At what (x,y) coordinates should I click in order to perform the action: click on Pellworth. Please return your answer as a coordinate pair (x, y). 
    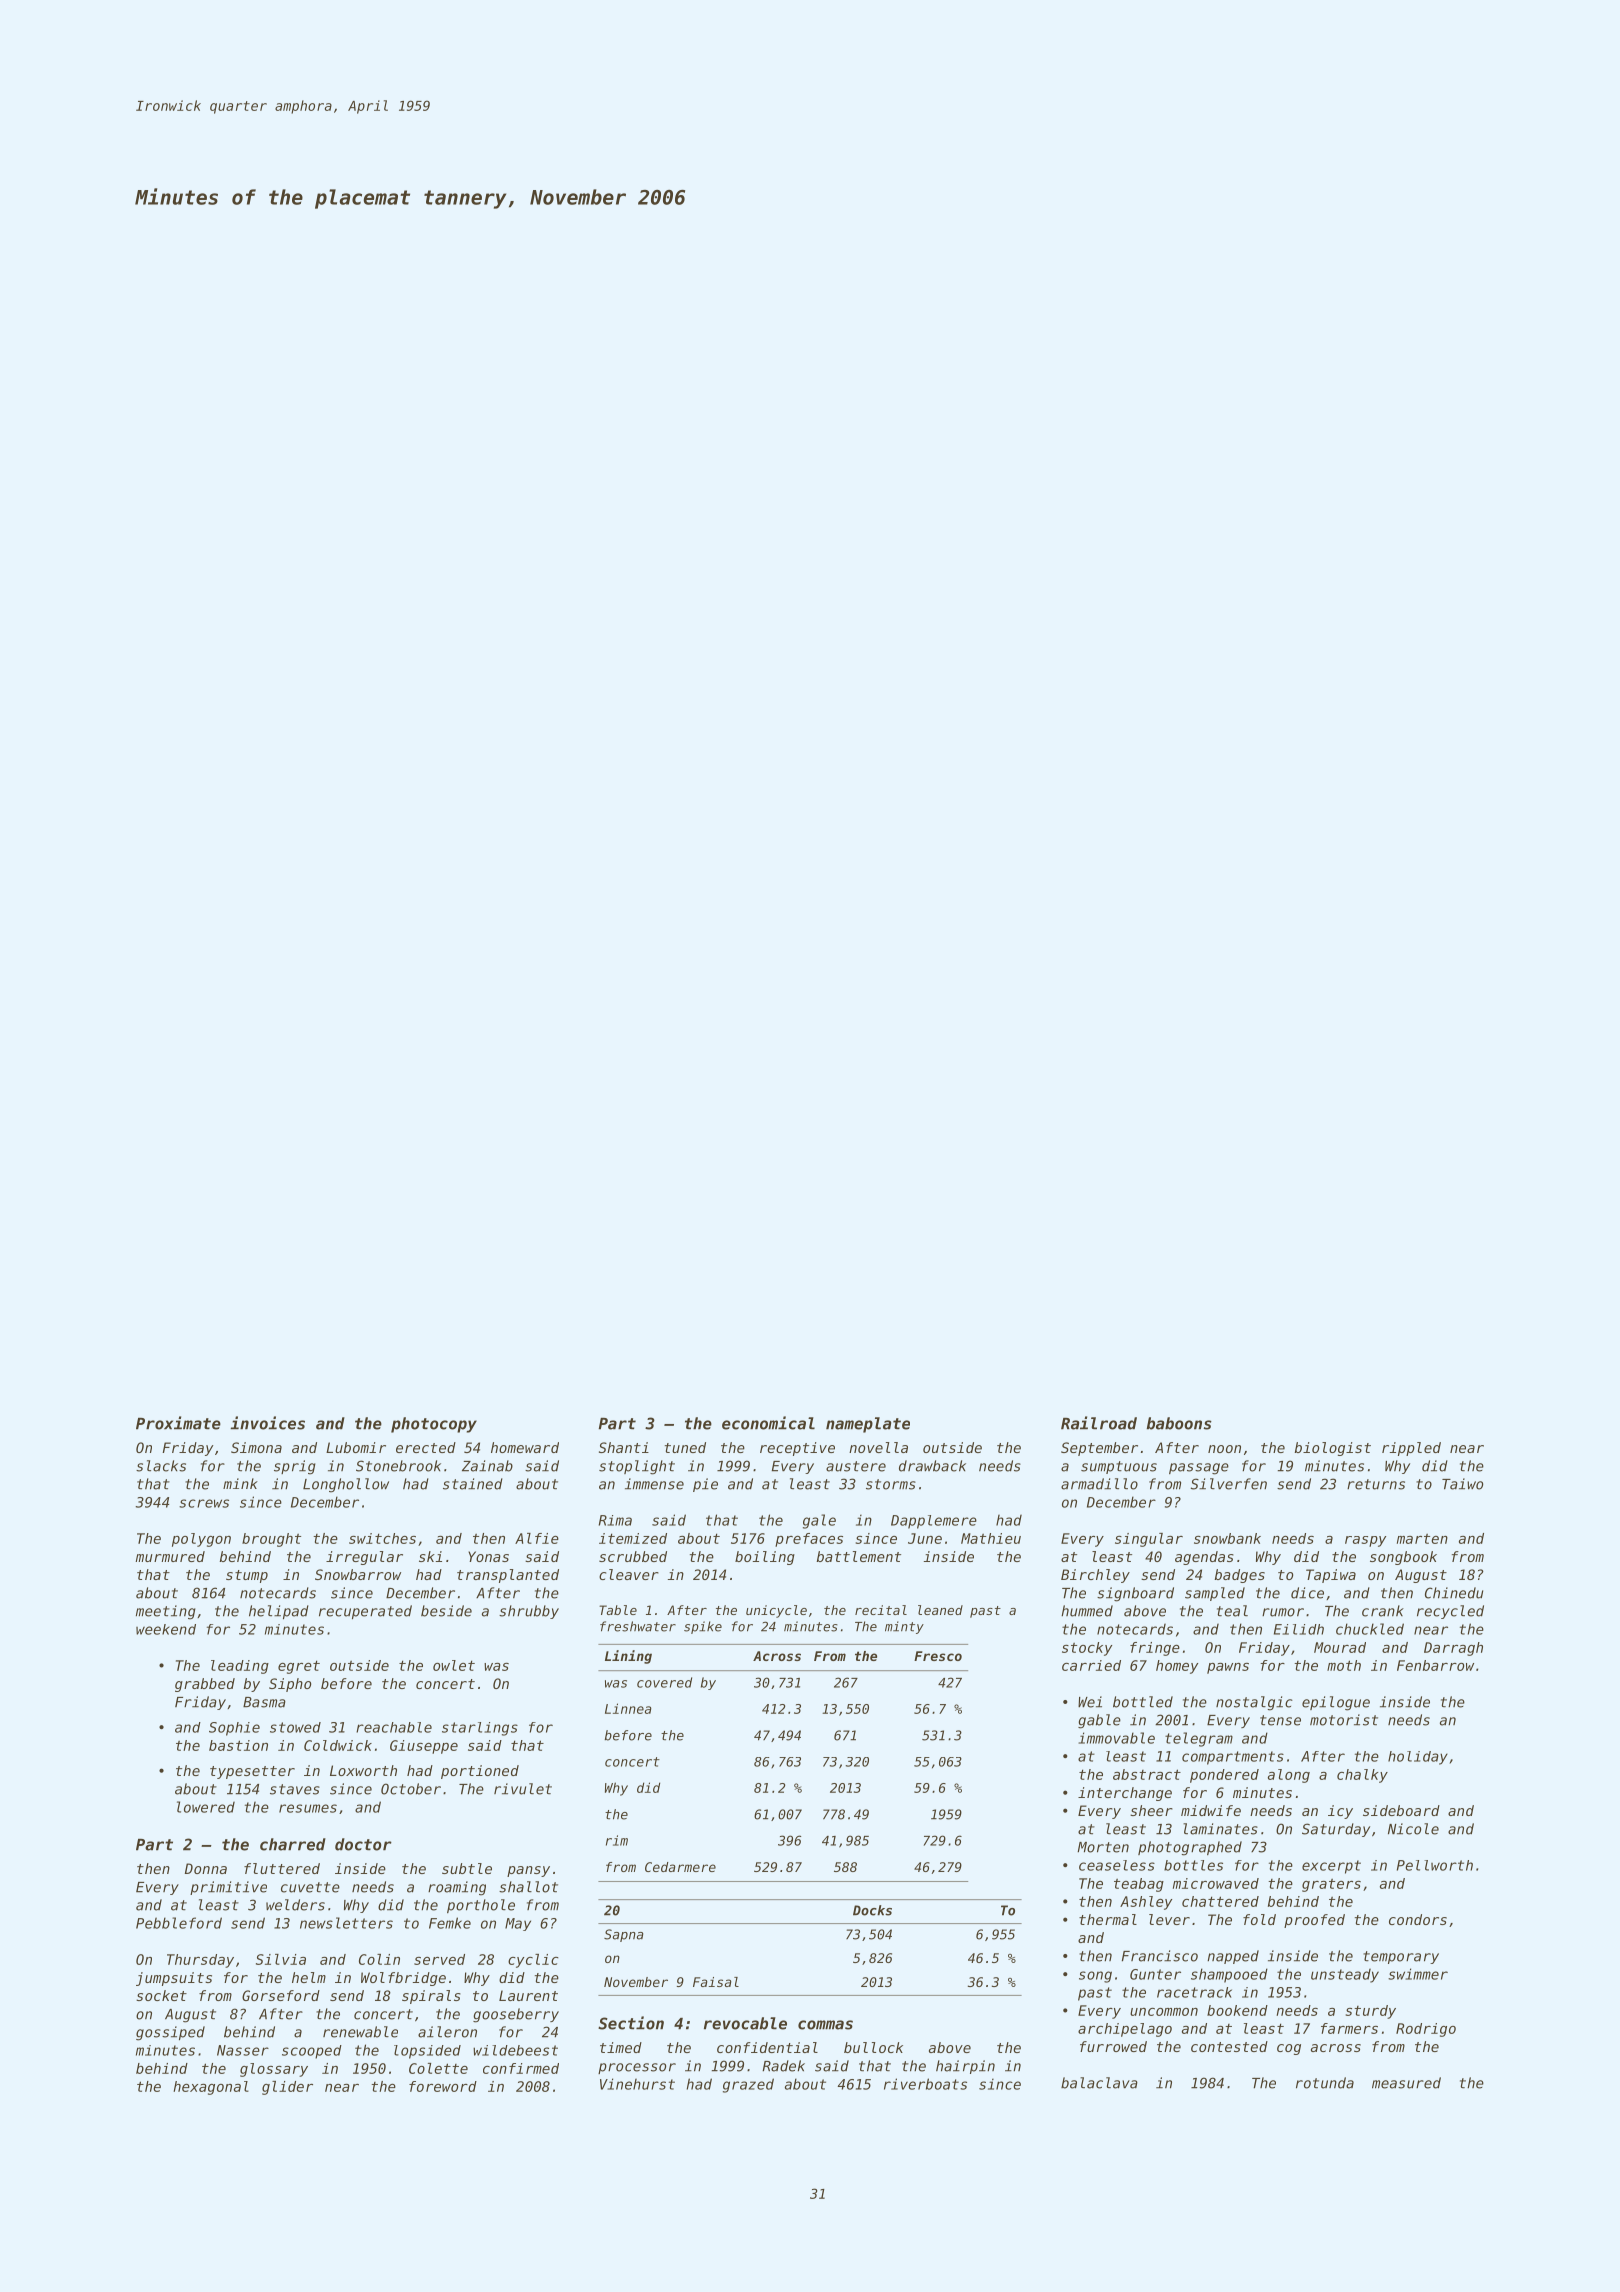
    Looking at the image, I should click on (1435, 1865).
